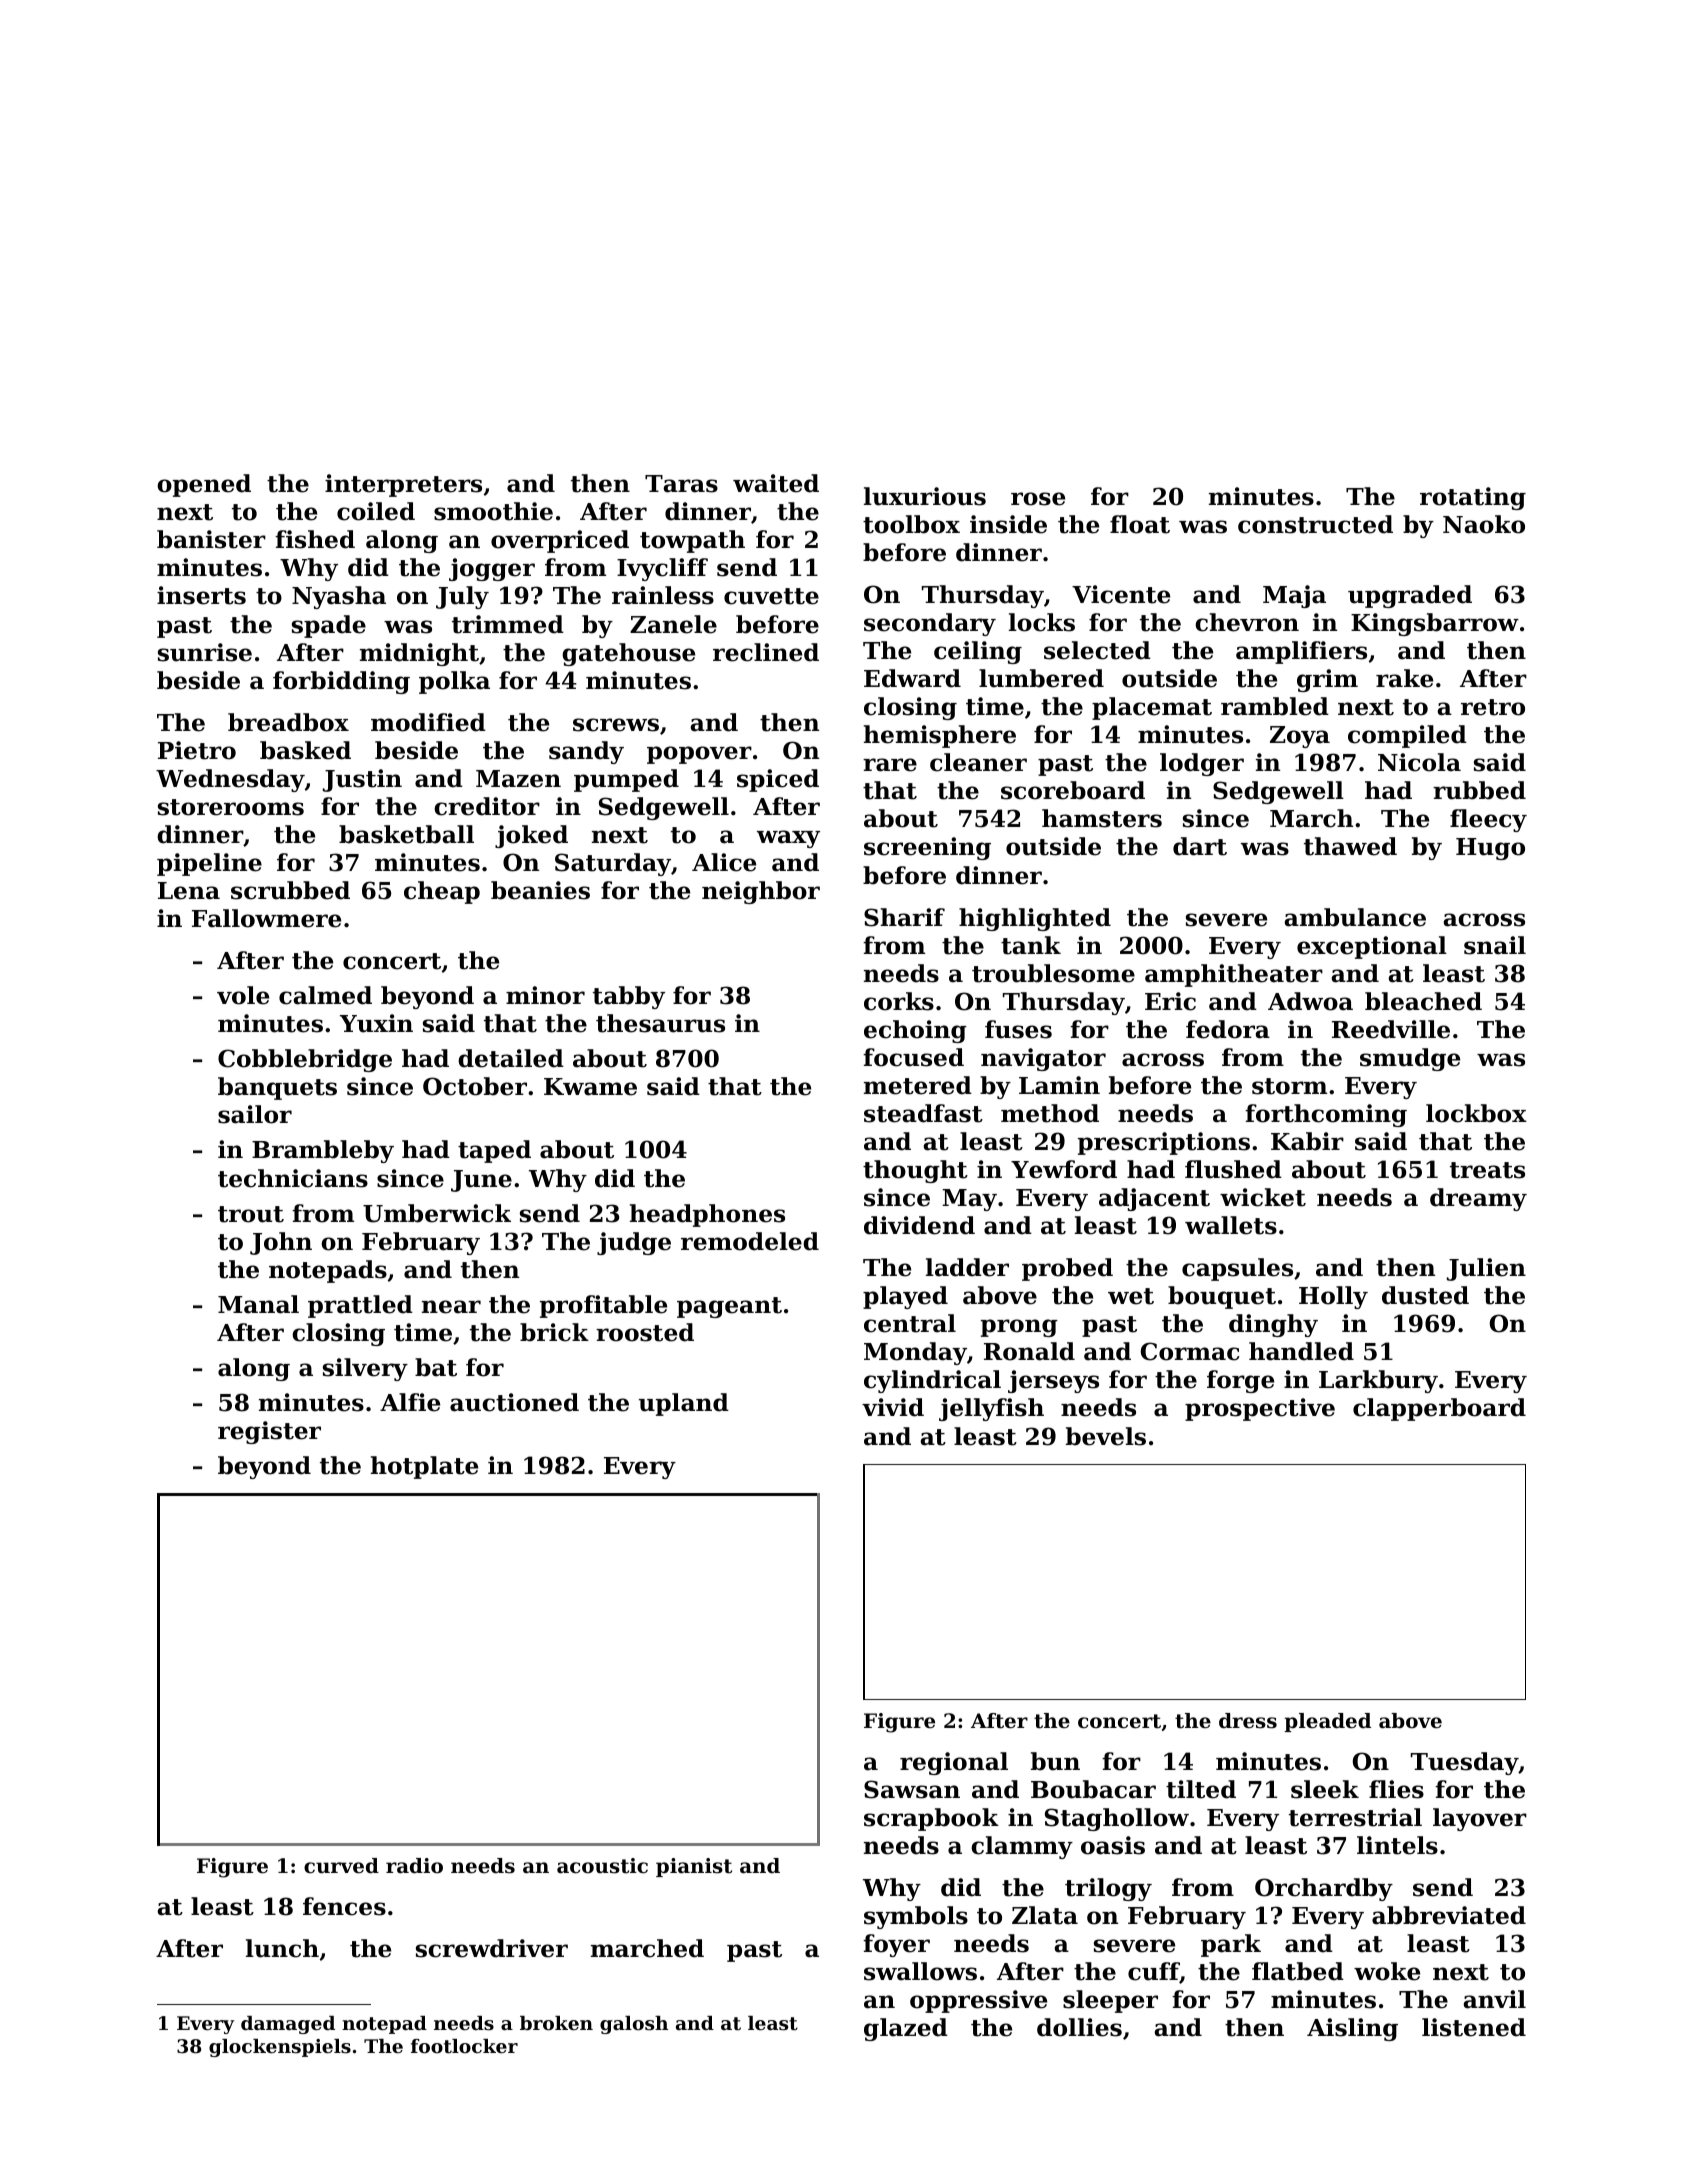  What do you see at coordinates (1327, 1722) in the document?
I see `pleaded` at bounding box center [1327, 1722].
